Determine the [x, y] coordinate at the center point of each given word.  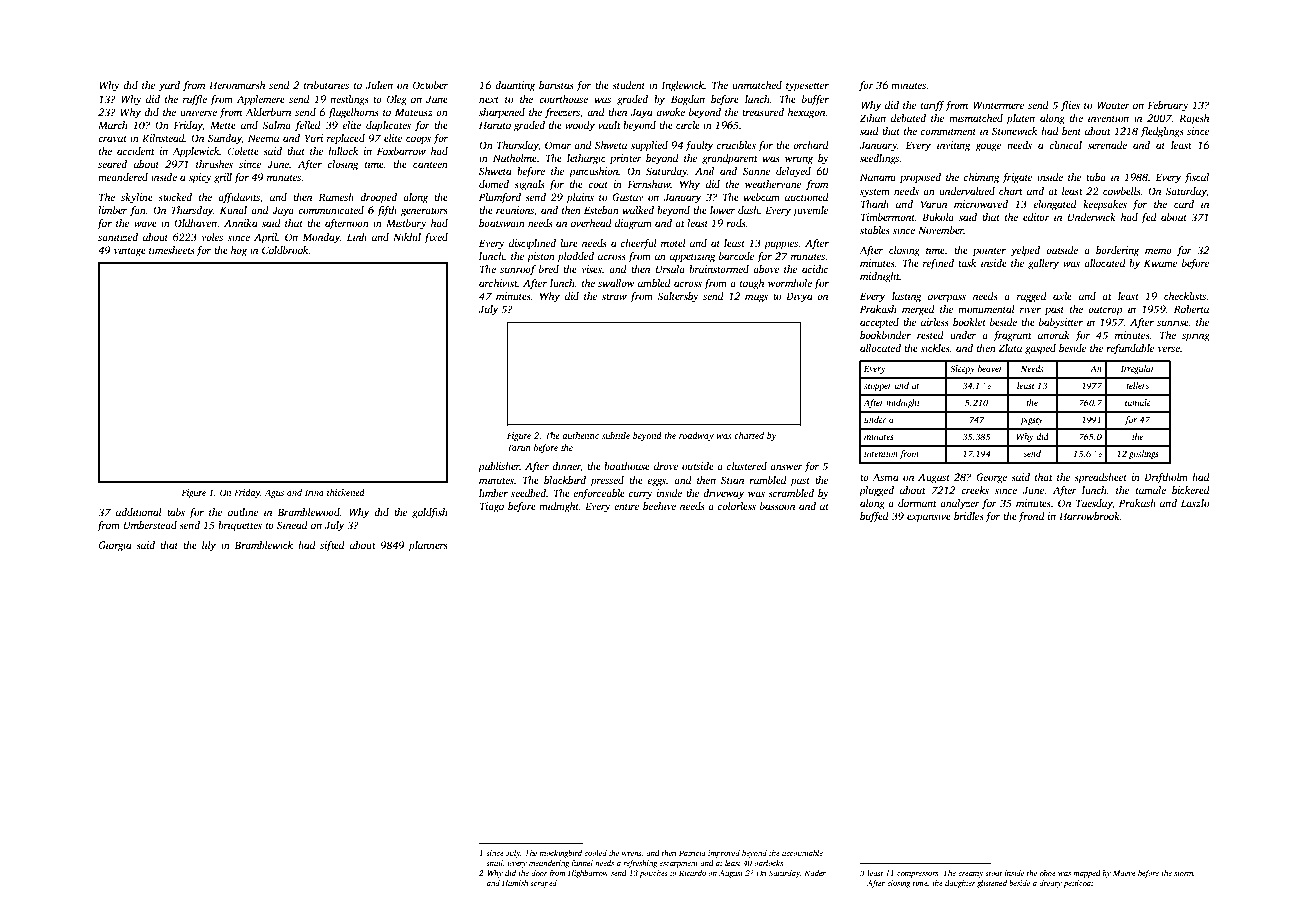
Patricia [692, 853]
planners [428, 546]
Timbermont [888, 217]
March [113, 125]
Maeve [1124, 873]
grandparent [730, 159]
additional [139, 512]
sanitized [118, 237]
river [1030, 309]
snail [494, 863]
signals [529, 185]
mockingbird [561, 854]
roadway [696, 436]
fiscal [1196, 178]
